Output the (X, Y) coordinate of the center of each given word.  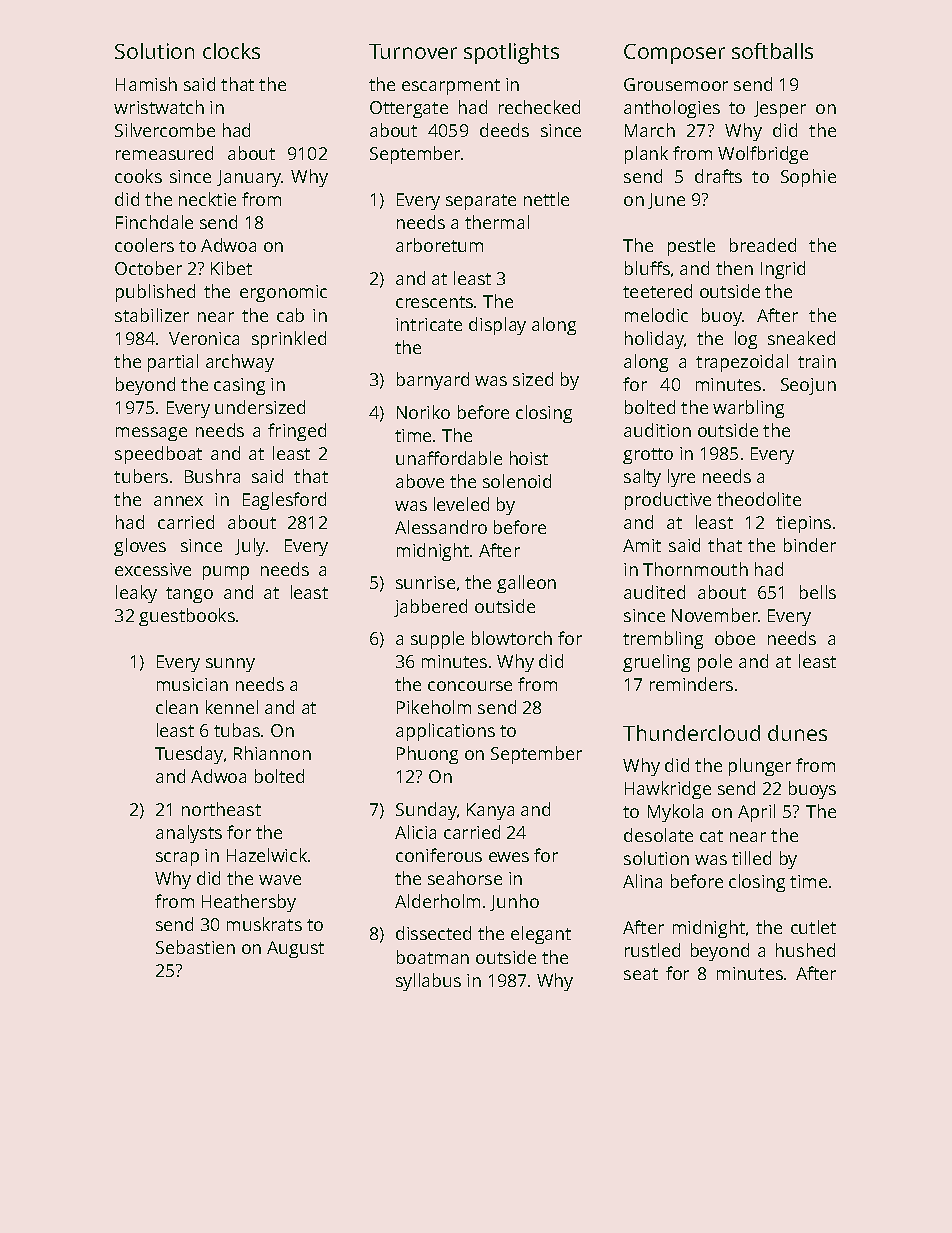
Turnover (413, 51)
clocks (231, 51)
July (250, 547)
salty (642, 478)
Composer (674, 54)
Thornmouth (695, 569)
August (295, 949)
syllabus (428, 982)
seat (641, 974)
